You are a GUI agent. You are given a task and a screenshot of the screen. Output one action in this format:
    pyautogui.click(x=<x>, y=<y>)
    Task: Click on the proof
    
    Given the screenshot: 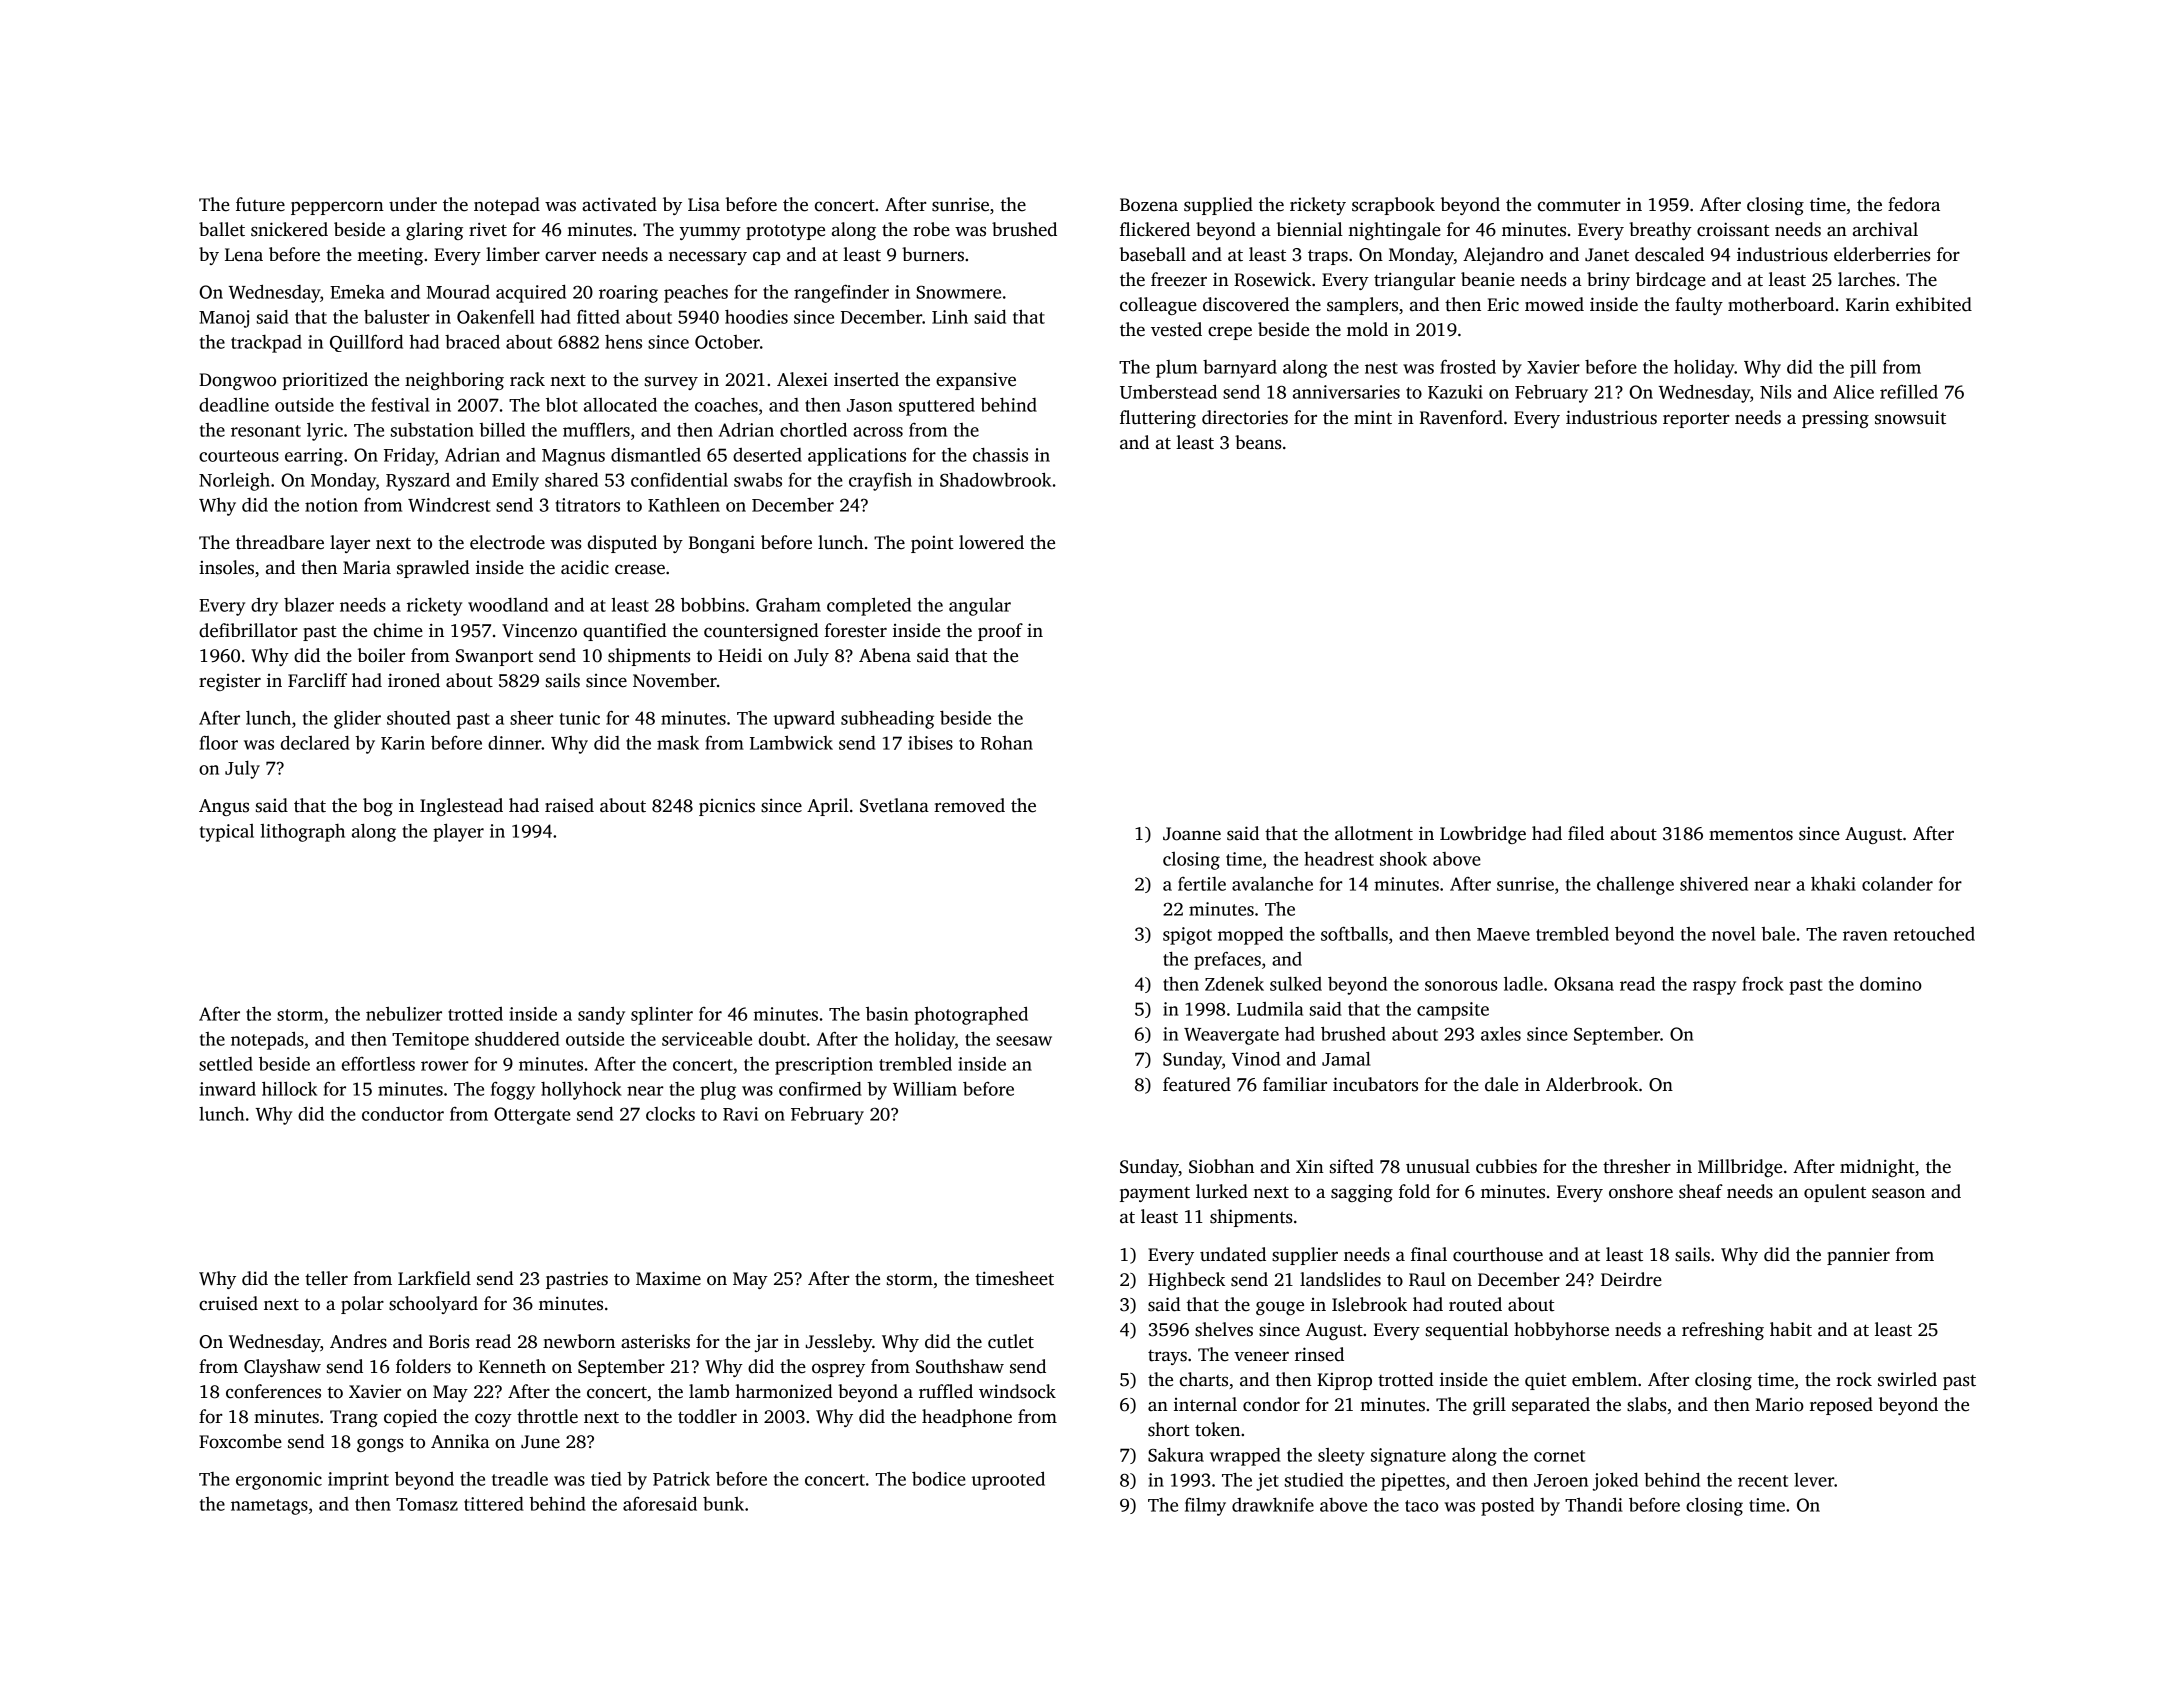 What is the action you would take?
    pyautogui.click(x=1000, y=632)
